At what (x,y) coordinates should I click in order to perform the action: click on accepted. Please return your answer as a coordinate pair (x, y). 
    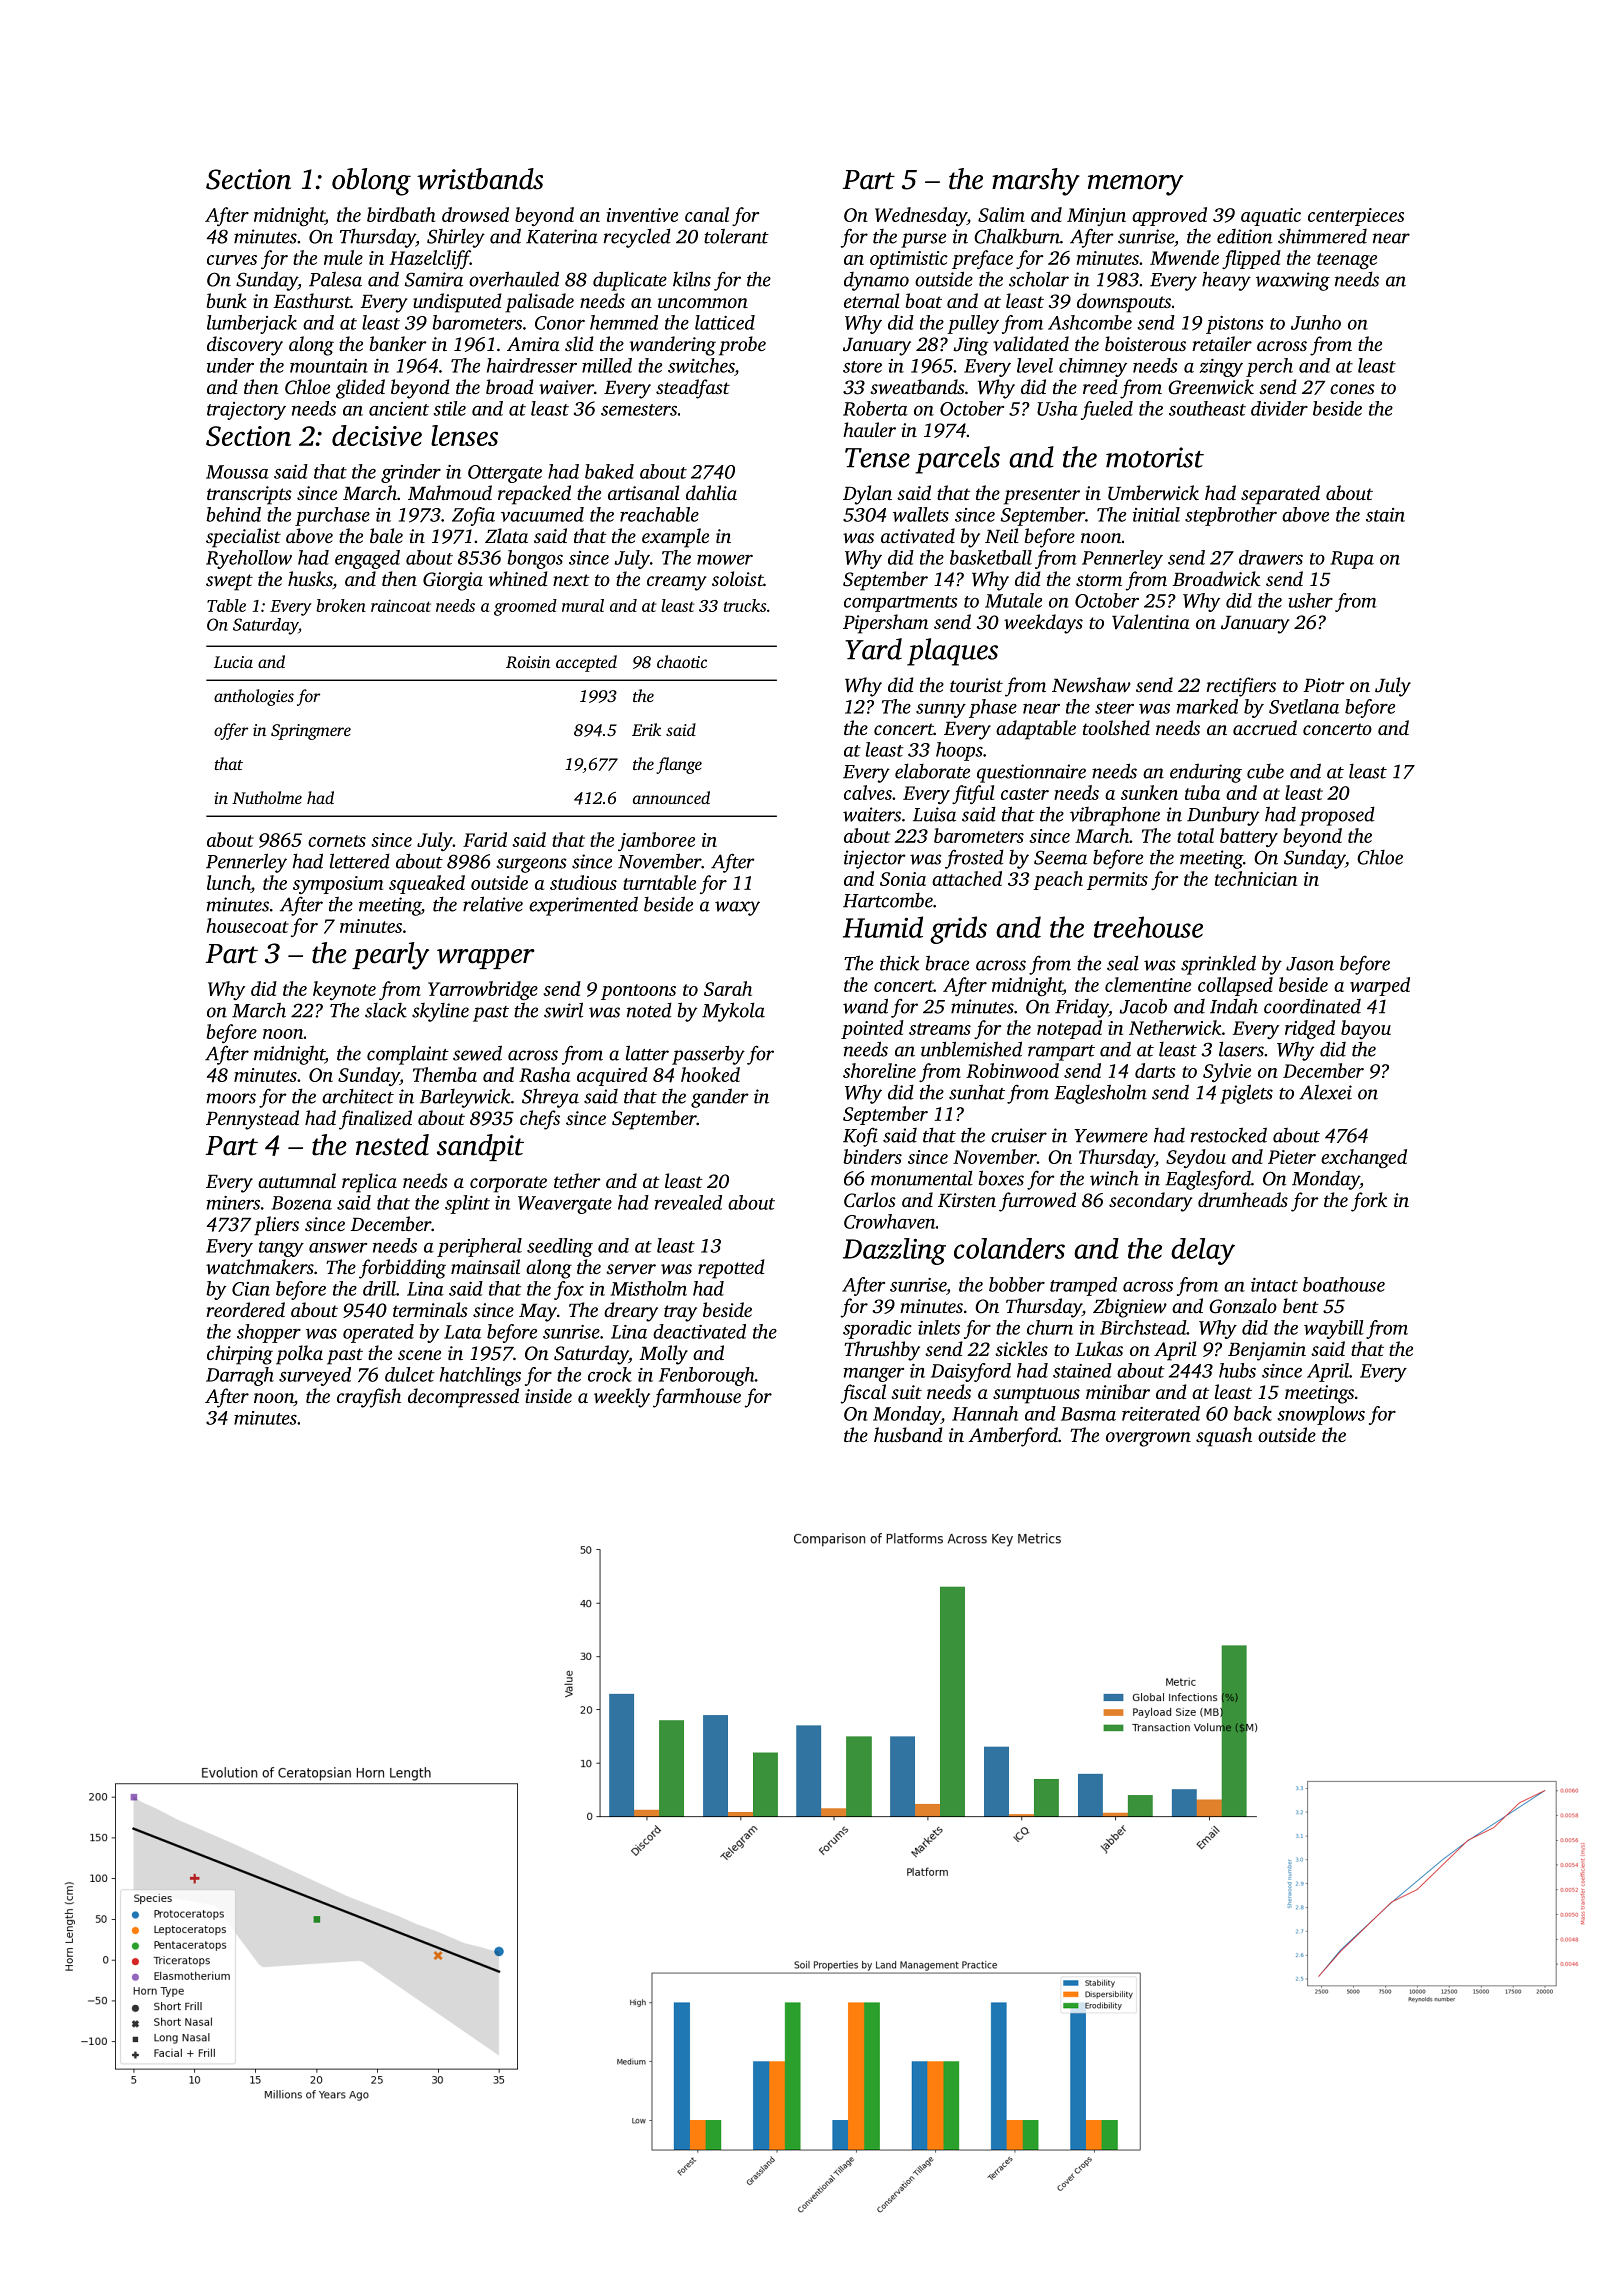
    Looking at the image, I should click on (586, 663).
